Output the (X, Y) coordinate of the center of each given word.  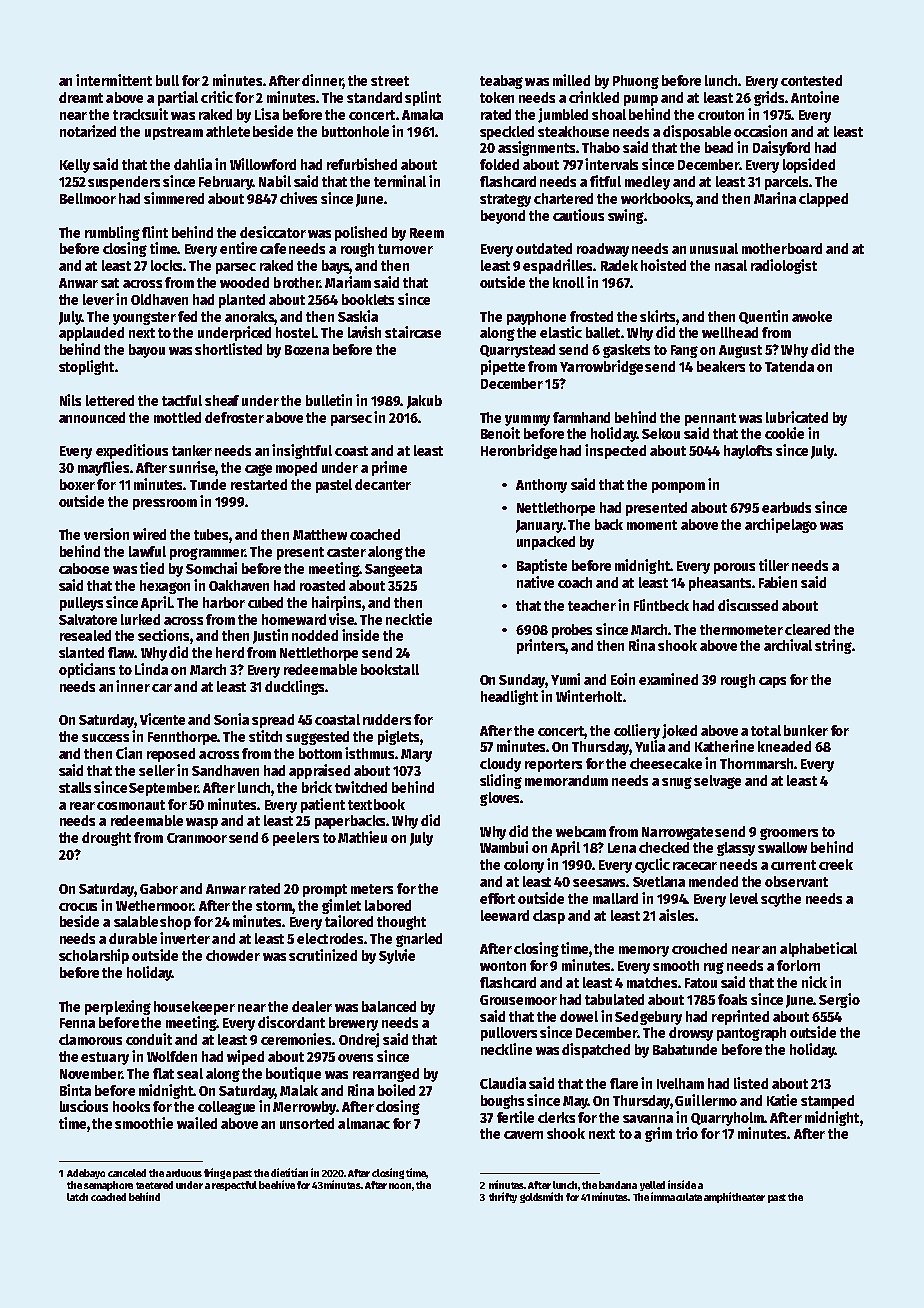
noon (400, 1186)
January (539, 526)
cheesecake (666, 763)
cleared (807, 629)
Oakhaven (239, 585)
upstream (174, 133)
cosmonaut (131, 805)
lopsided (809, 165)
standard (374, 97)
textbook (376, 804)
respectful (234, 1186)
